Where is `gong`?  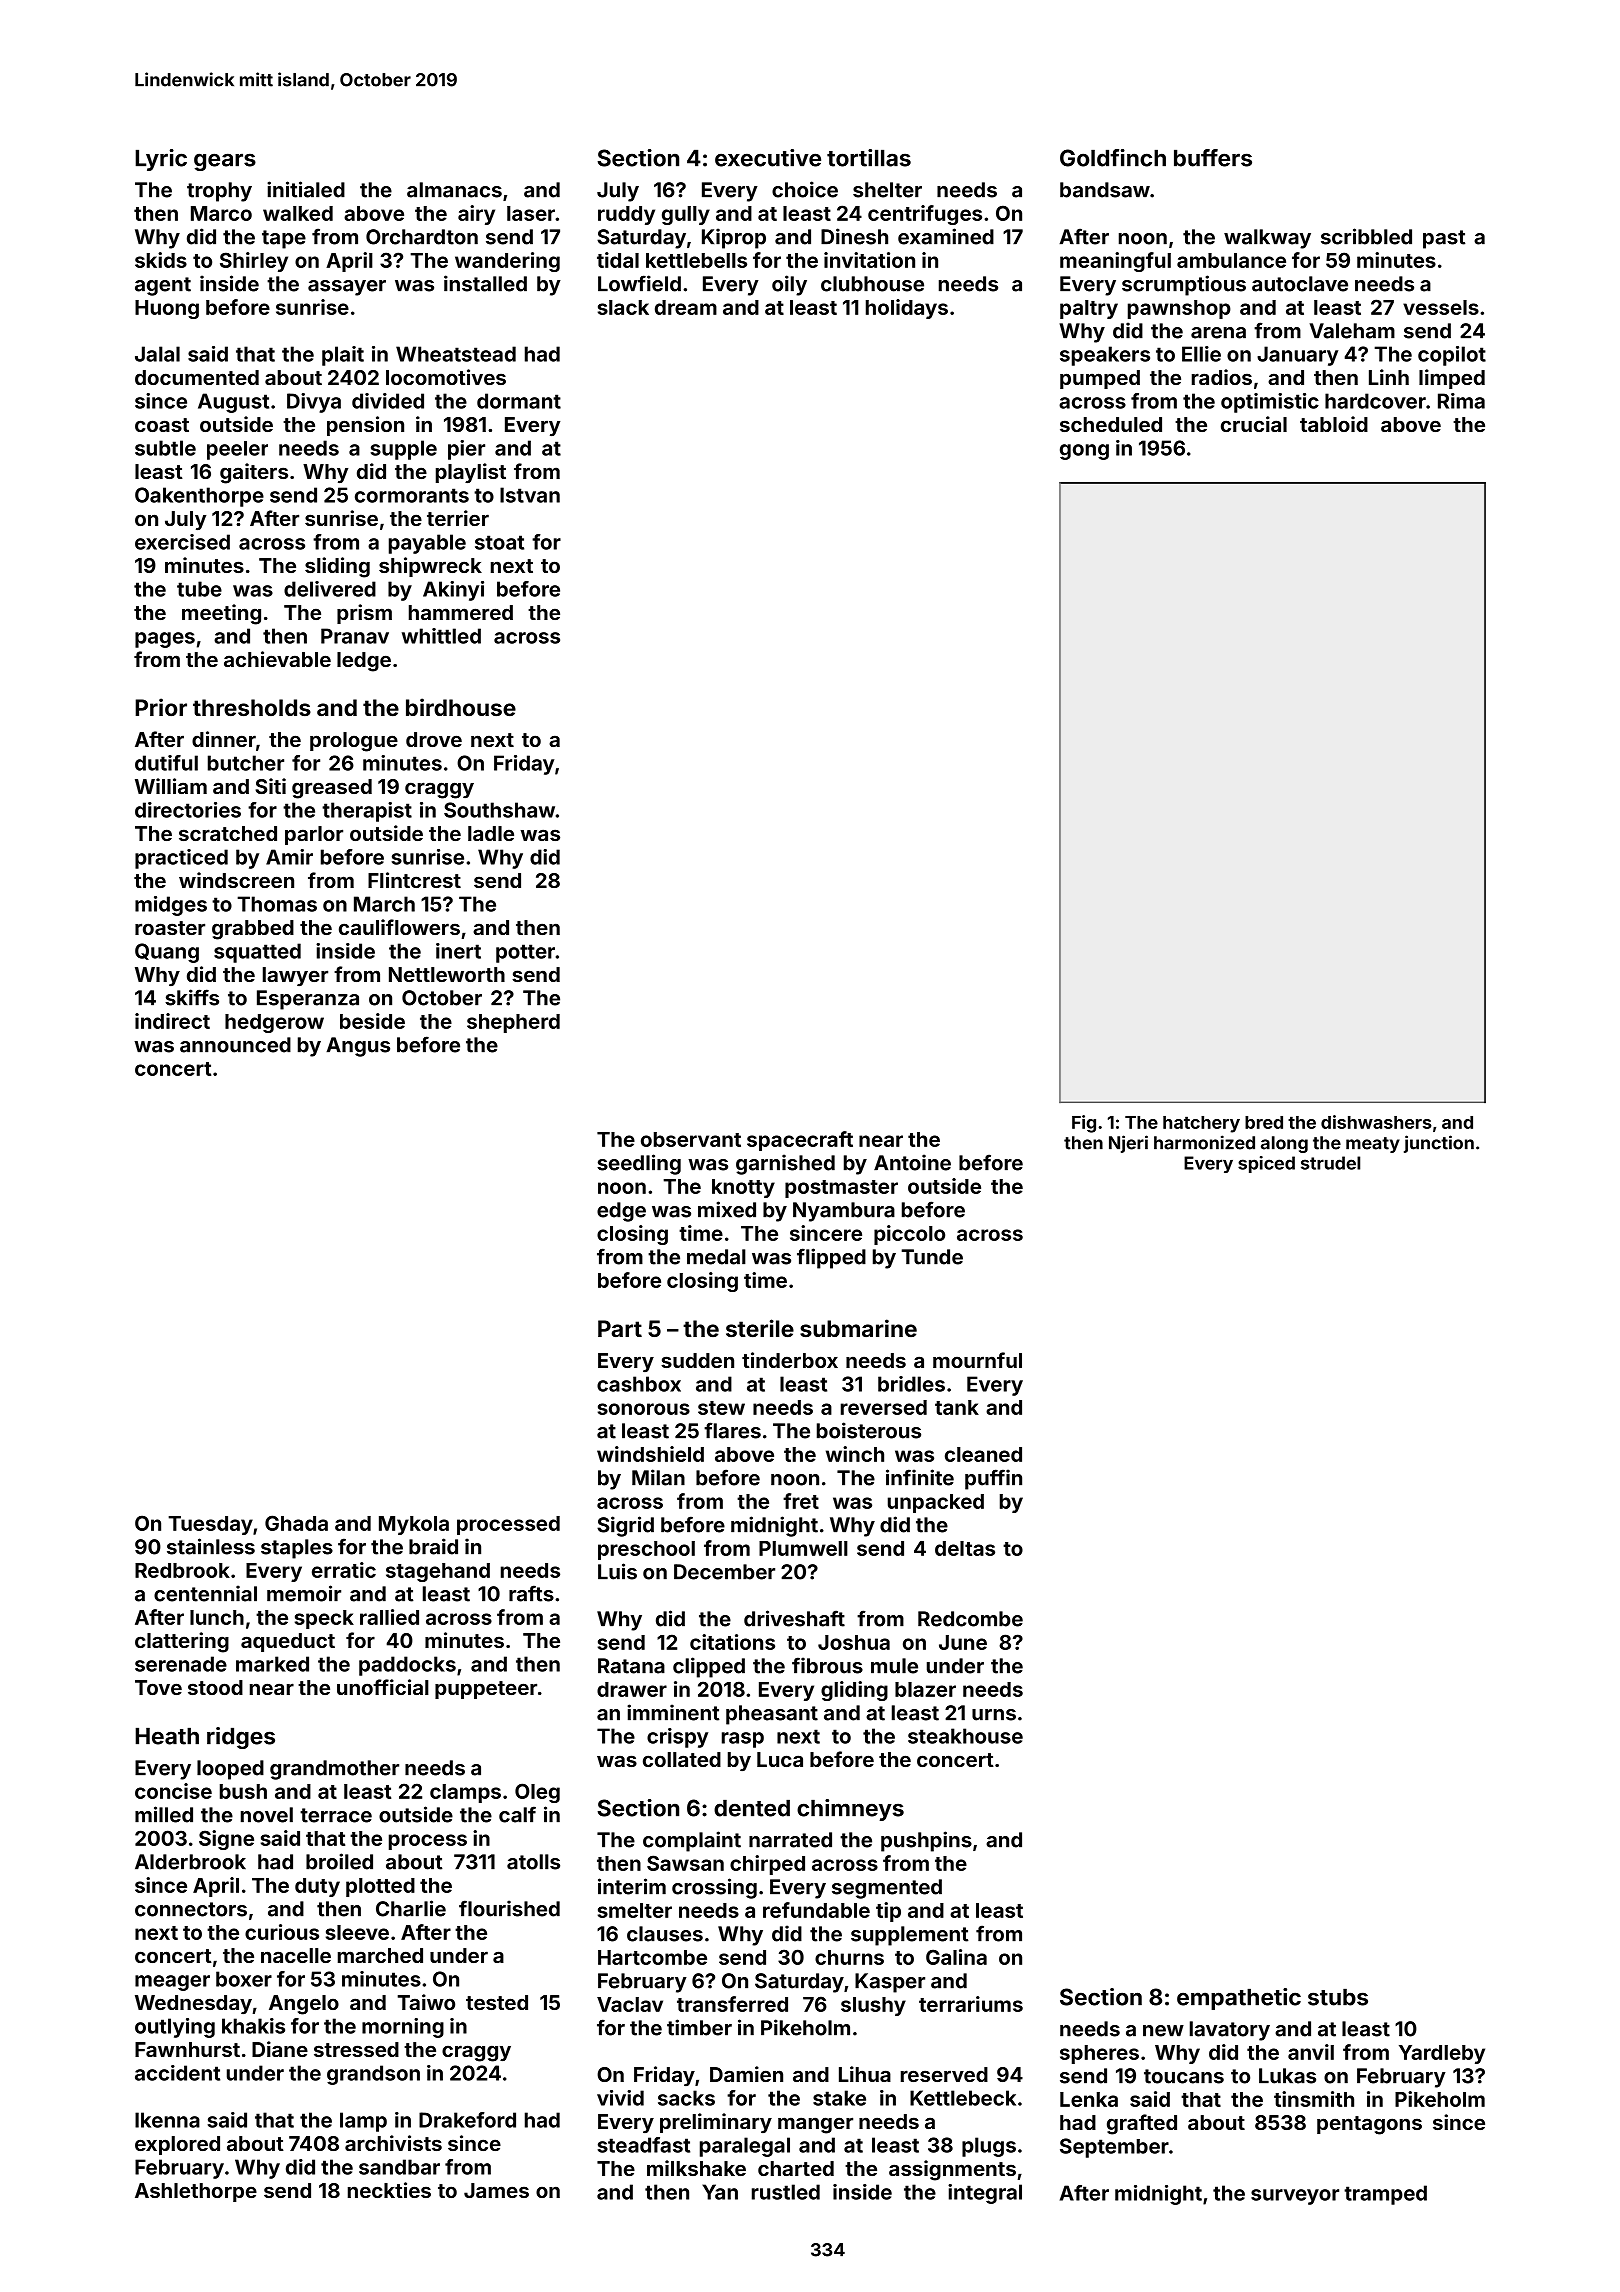 gong is located at coordinates (1084, 452).
